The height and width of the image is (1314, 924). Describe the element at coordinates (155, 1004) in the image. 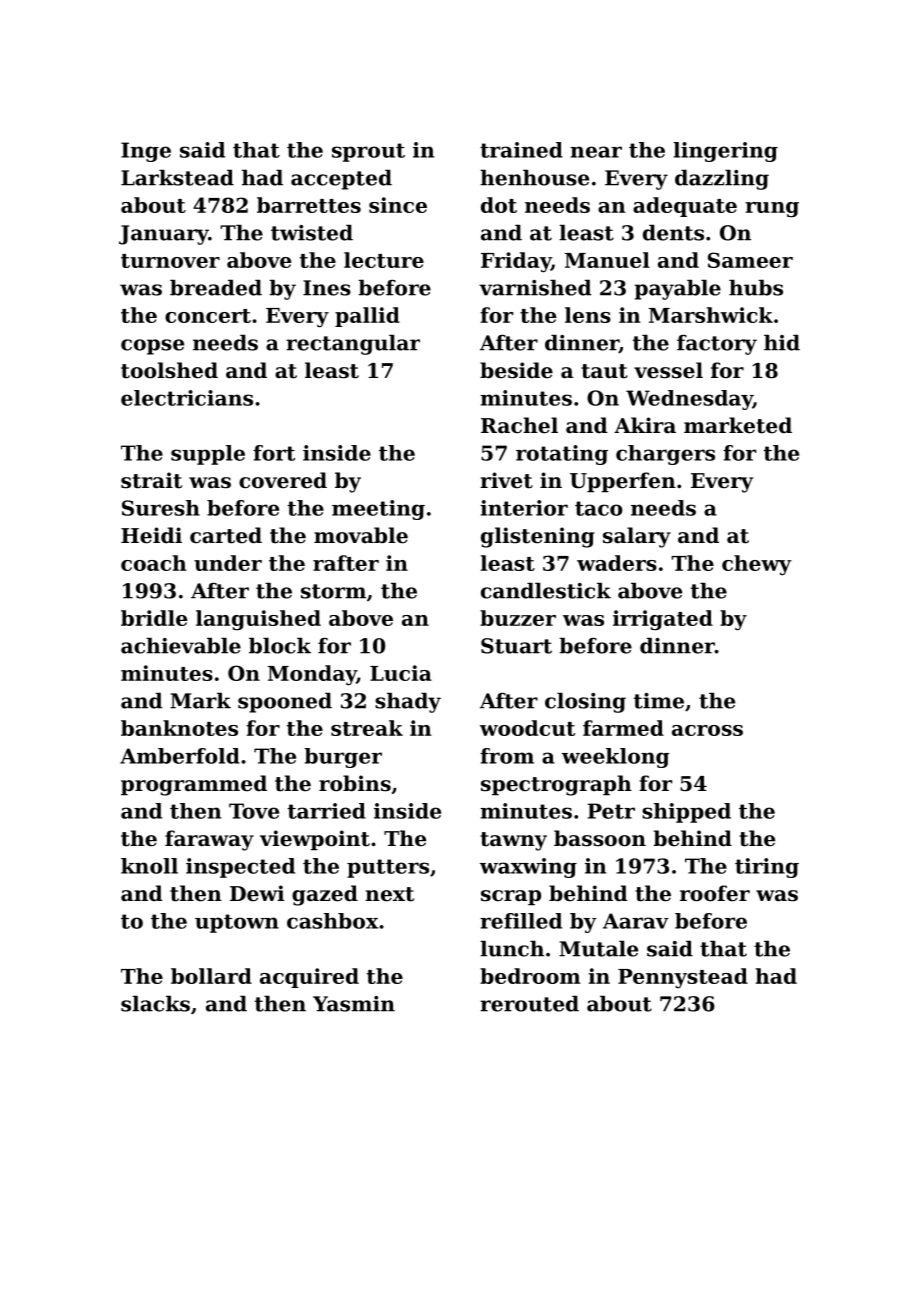

I see `slacks` at that location.
